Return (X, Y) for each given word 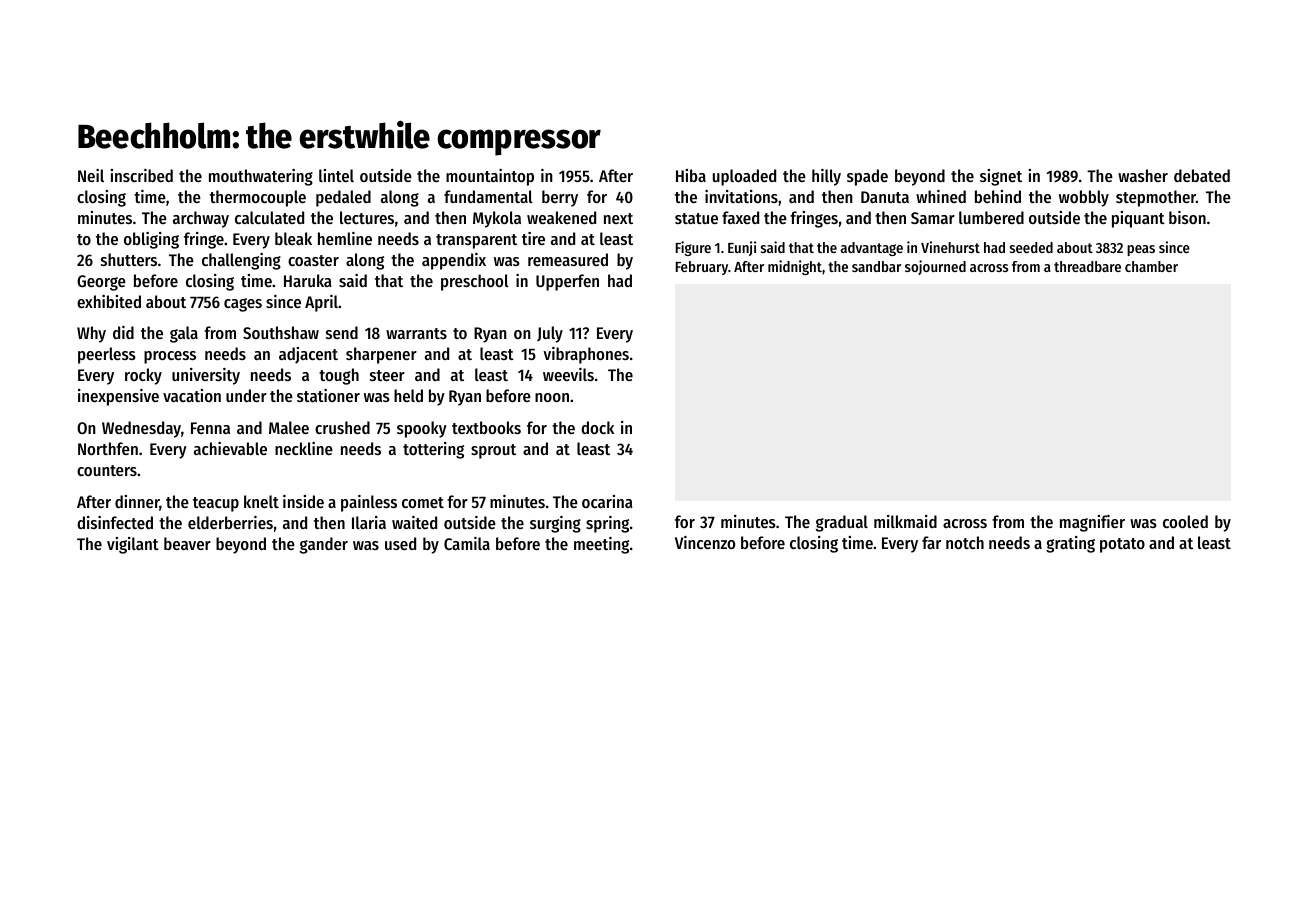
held (408, 395)
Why (91, 334)
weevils (568, 374)
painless (369, 503)
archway (201, 219)
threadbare (1087, 266)
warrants (416, 333)
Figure (693, 248)
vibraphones (586, 355)
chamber (1151, 266)
